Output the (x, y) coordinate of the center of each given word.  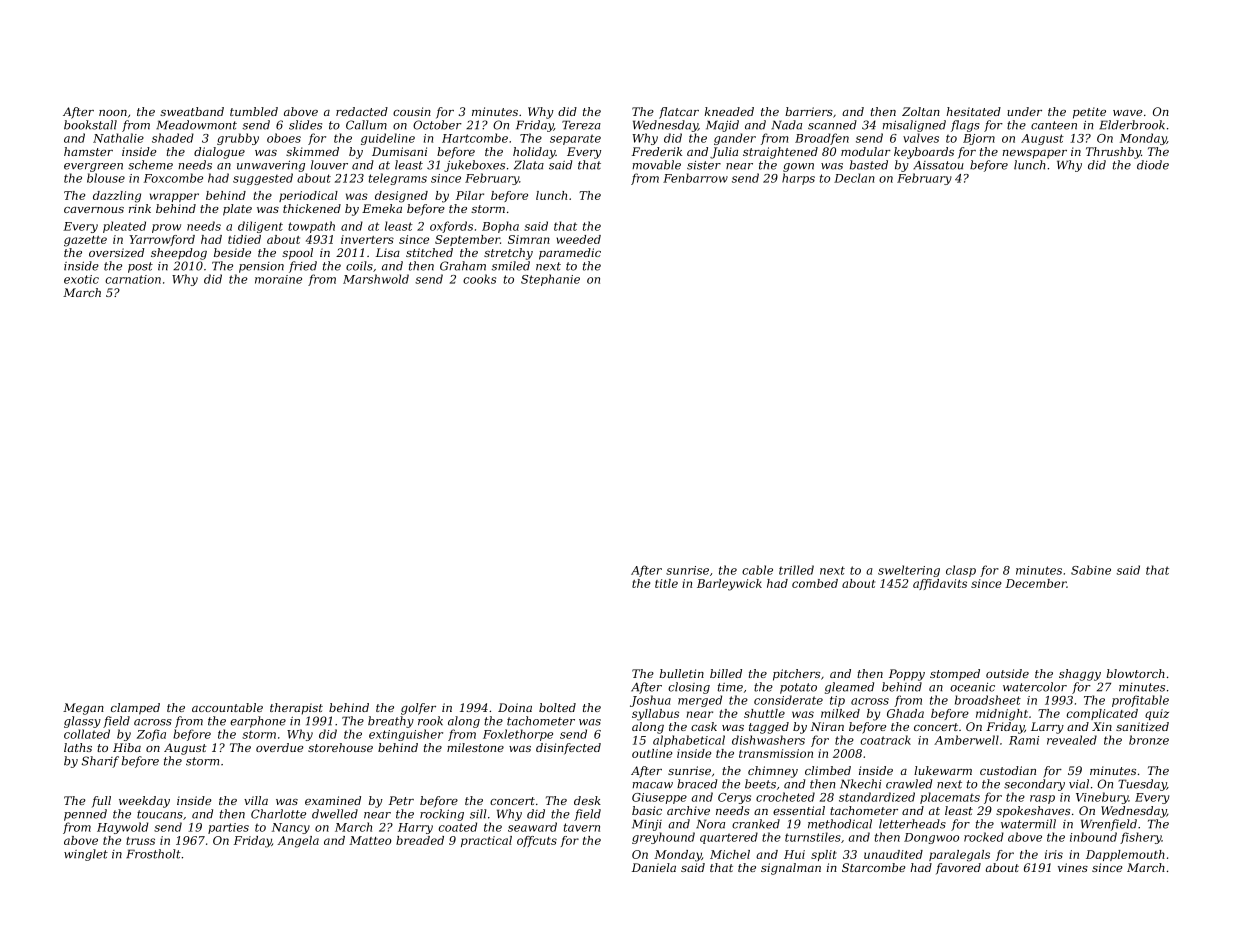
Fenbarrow (695, 178)
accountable (227, 707)
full (101, 802)
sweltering (909, 571)
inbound (1093, 837)
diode (1153, 165)
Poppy (907, 675)
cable (757, 570)
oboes (284, 138)
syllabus (655, 715)
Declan (854, 178)
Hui (794, 854)
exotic (81, 279)
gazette (85, 241)
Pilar (470, 195)
